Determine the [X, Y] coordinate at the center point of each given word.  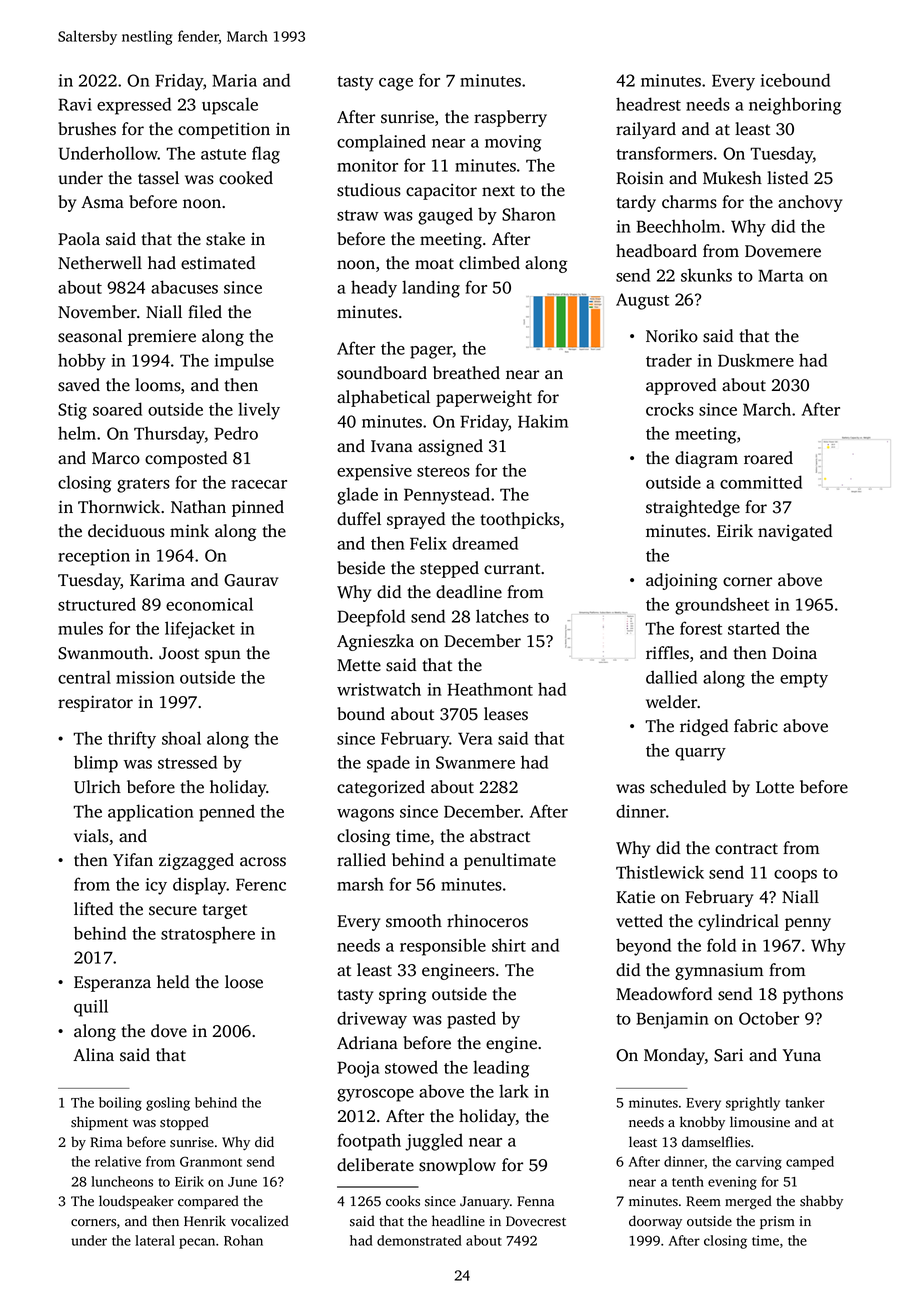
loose [244, 982]
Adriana [367, 1042]
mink [189, 530]
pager [431, 352]
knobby [702, 1123]
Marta [781, 275]
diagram [706, 459]
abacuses [184, 287]
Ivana [392, 446]
